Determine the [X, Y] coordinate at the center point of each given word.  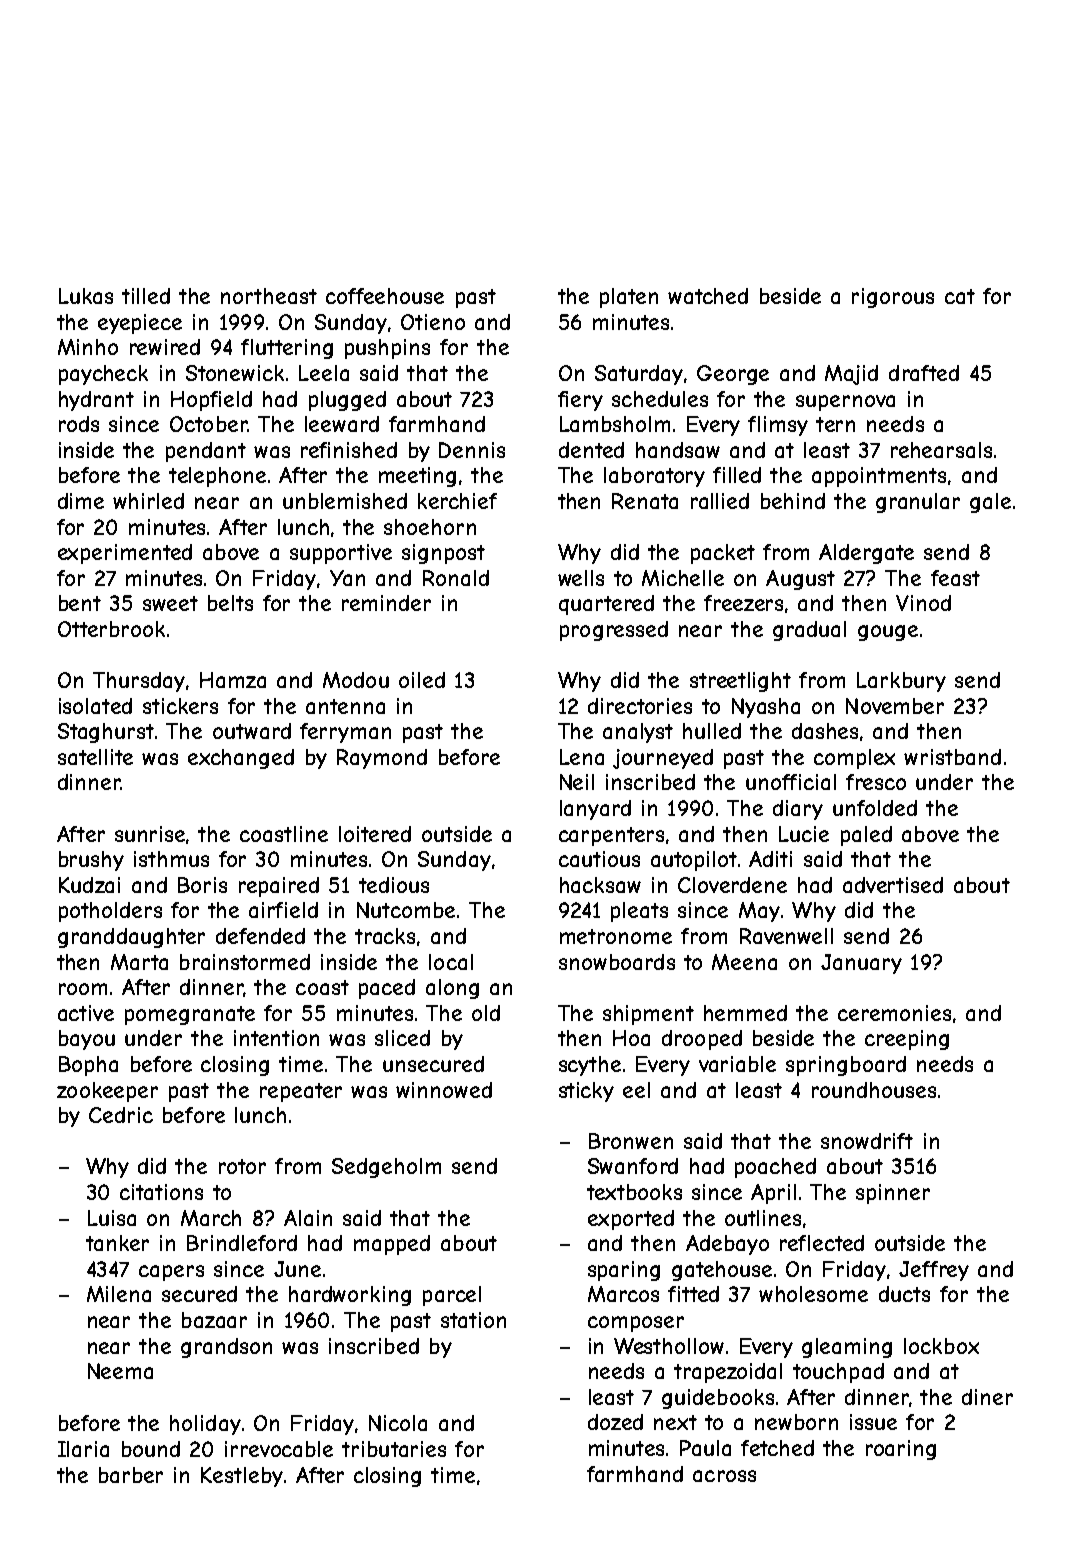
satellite [95, 757]
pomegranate [190, 1015]
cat [960, 296]
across [724, 1476]
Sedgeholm [386, 1168]
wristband [952, 757]
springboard [846, 1066]
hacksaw [600, 885]
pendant [206, 452]
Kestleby [242, 1477]
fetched [777, 1448]
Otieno [433, 322]
